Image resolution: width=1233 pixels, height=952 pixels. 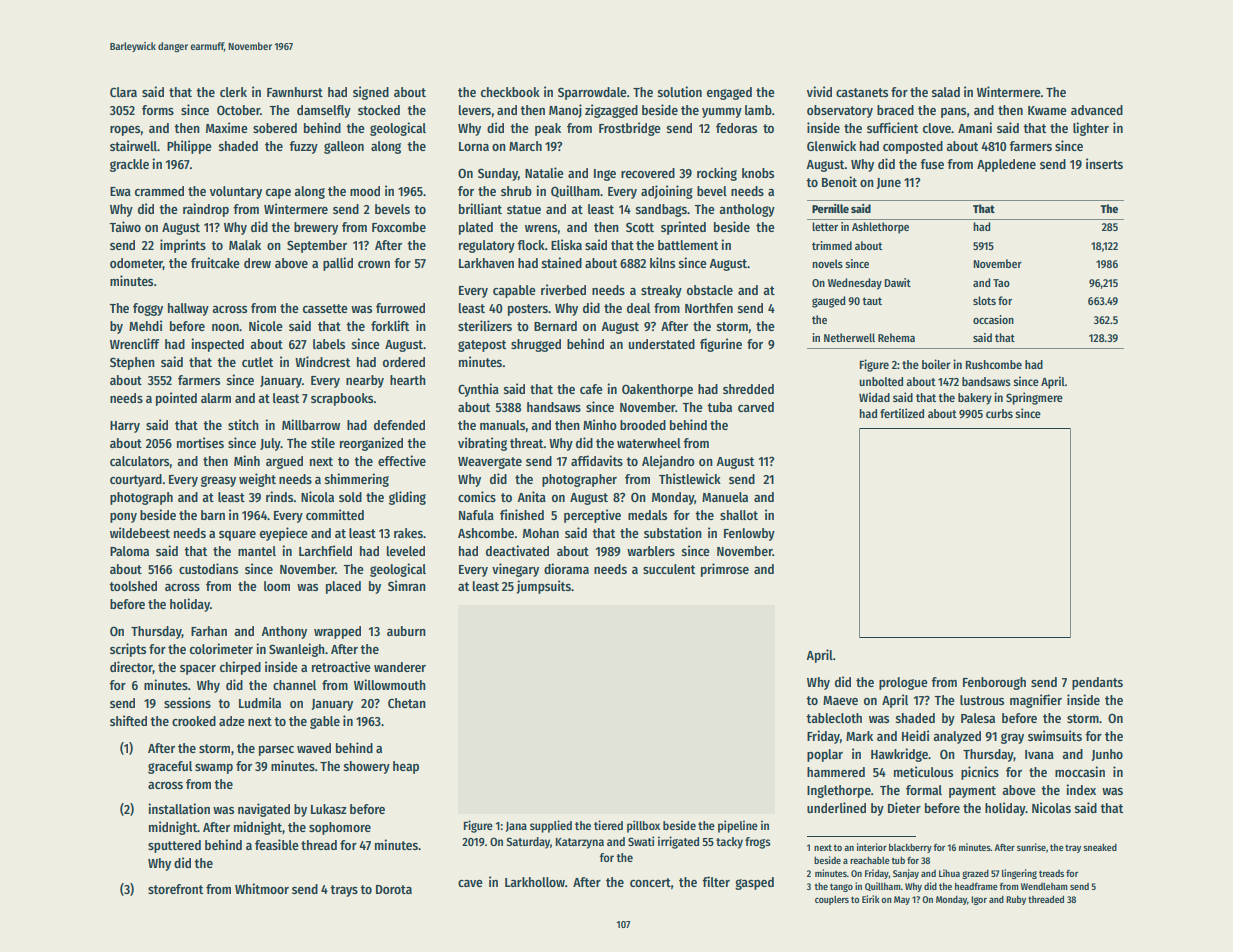 What do you see at coordinates (1097, 110) in the image?
I see `advanced` at bounding box center [1097, 110].
